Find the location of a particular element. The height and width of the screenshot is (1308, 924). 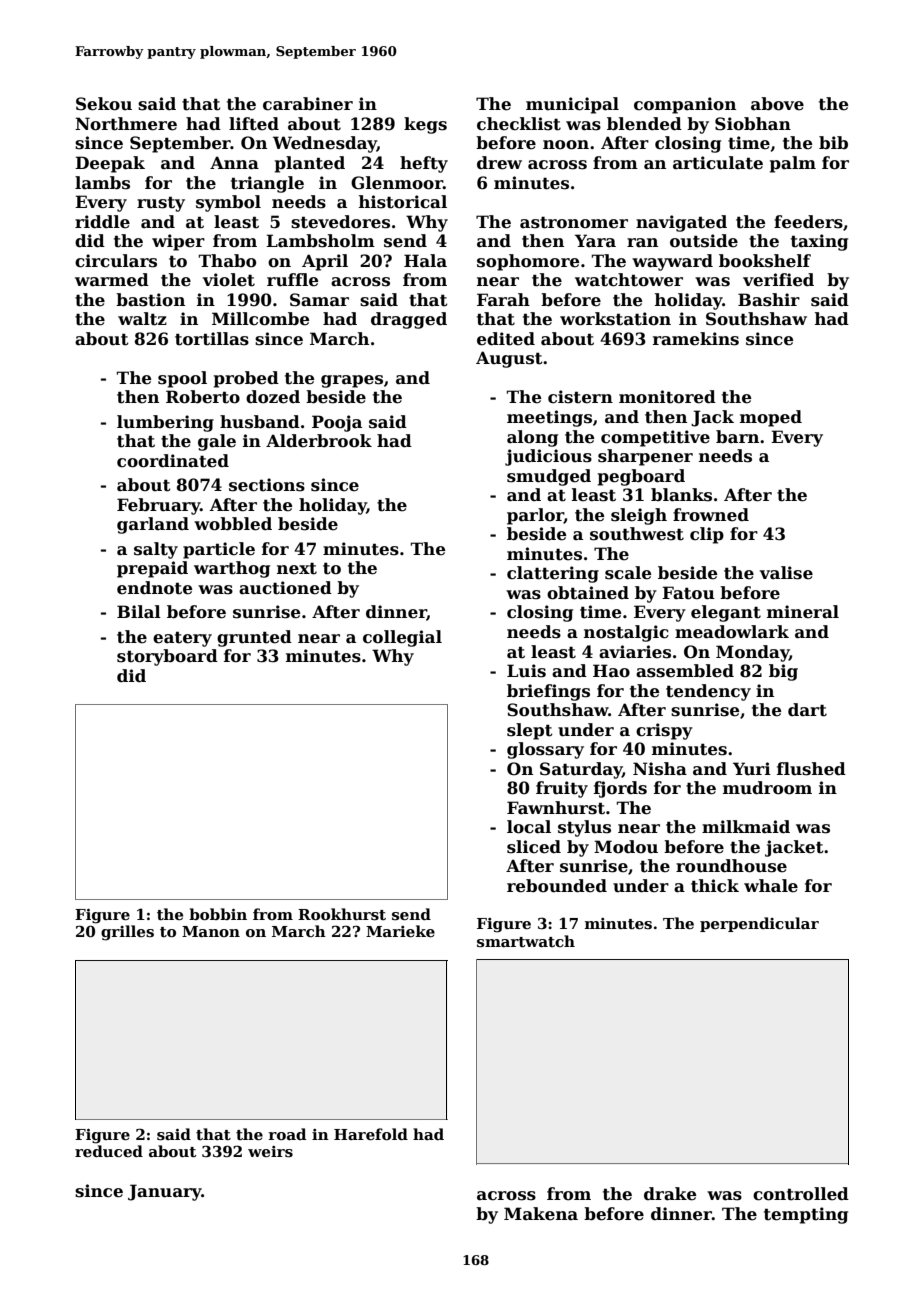

fjords is located at coordinates (620, 789).
